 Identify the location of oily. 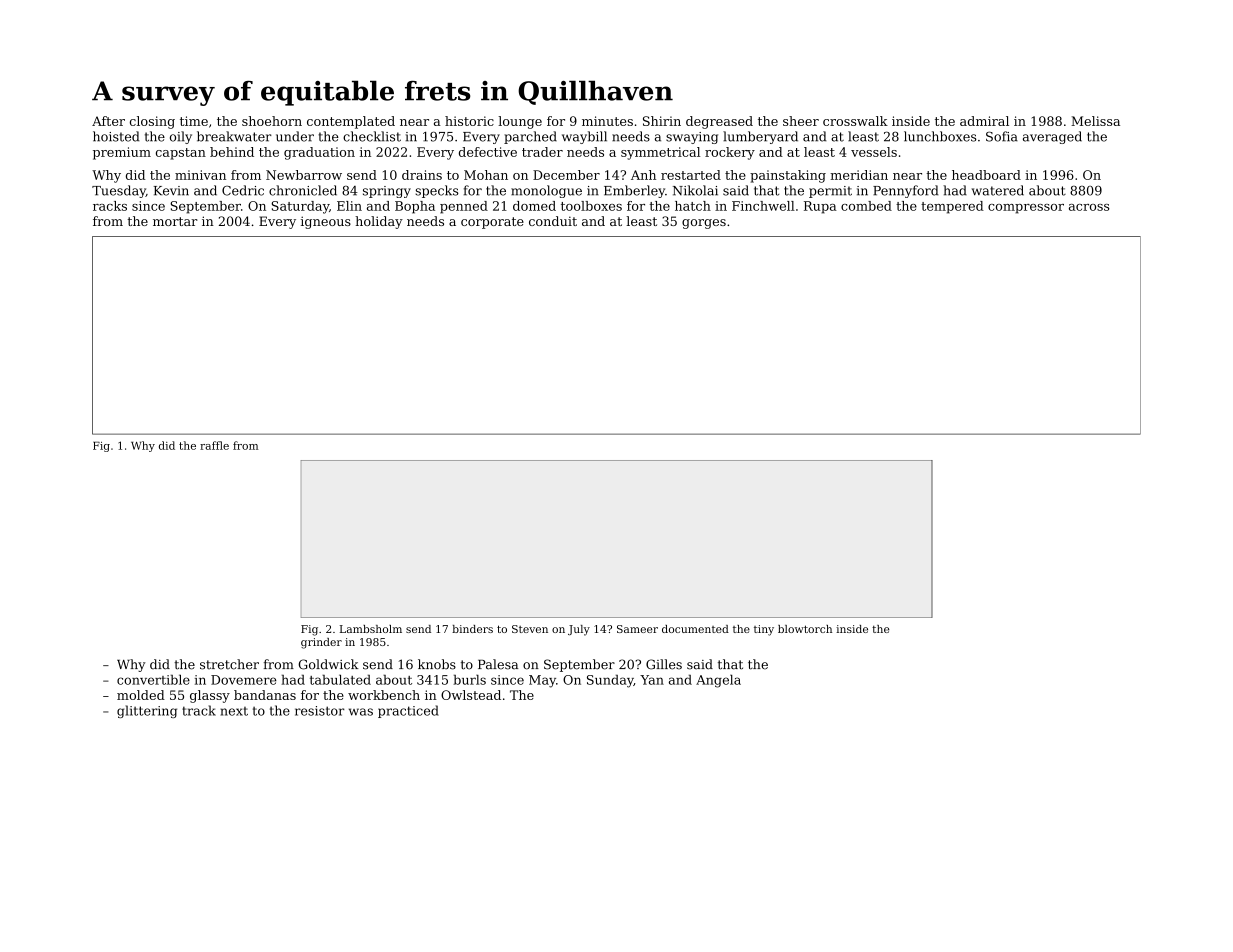
(181, 137).
